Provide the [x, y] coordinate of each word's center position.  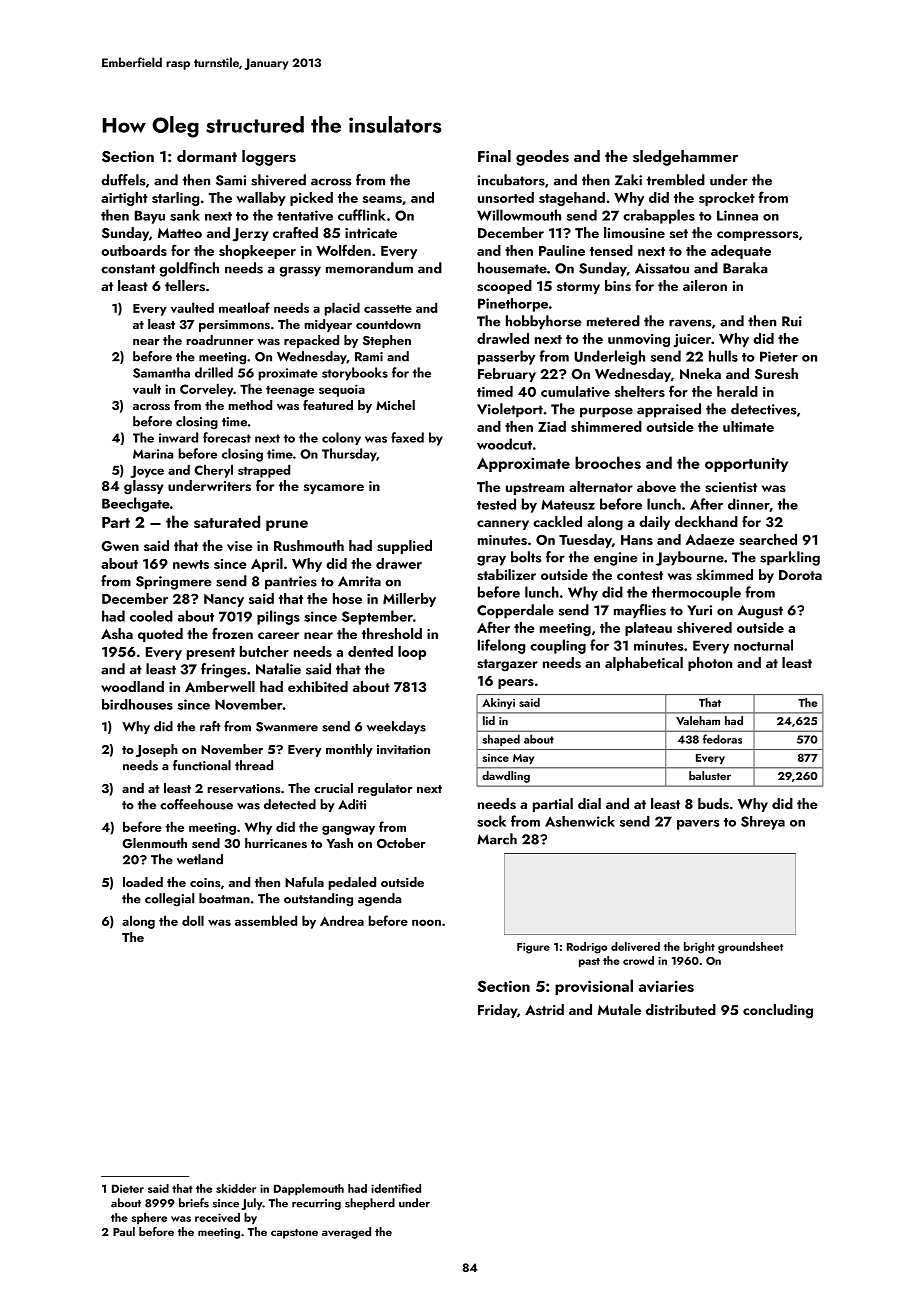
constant [128, 269]
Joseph [157, 750]
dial [589, 803]
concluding [778, 1011]
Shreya [763, 823]
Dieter [128, 1188]
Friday [497, 1011]
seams [382, 199]
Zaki [628, 180]
